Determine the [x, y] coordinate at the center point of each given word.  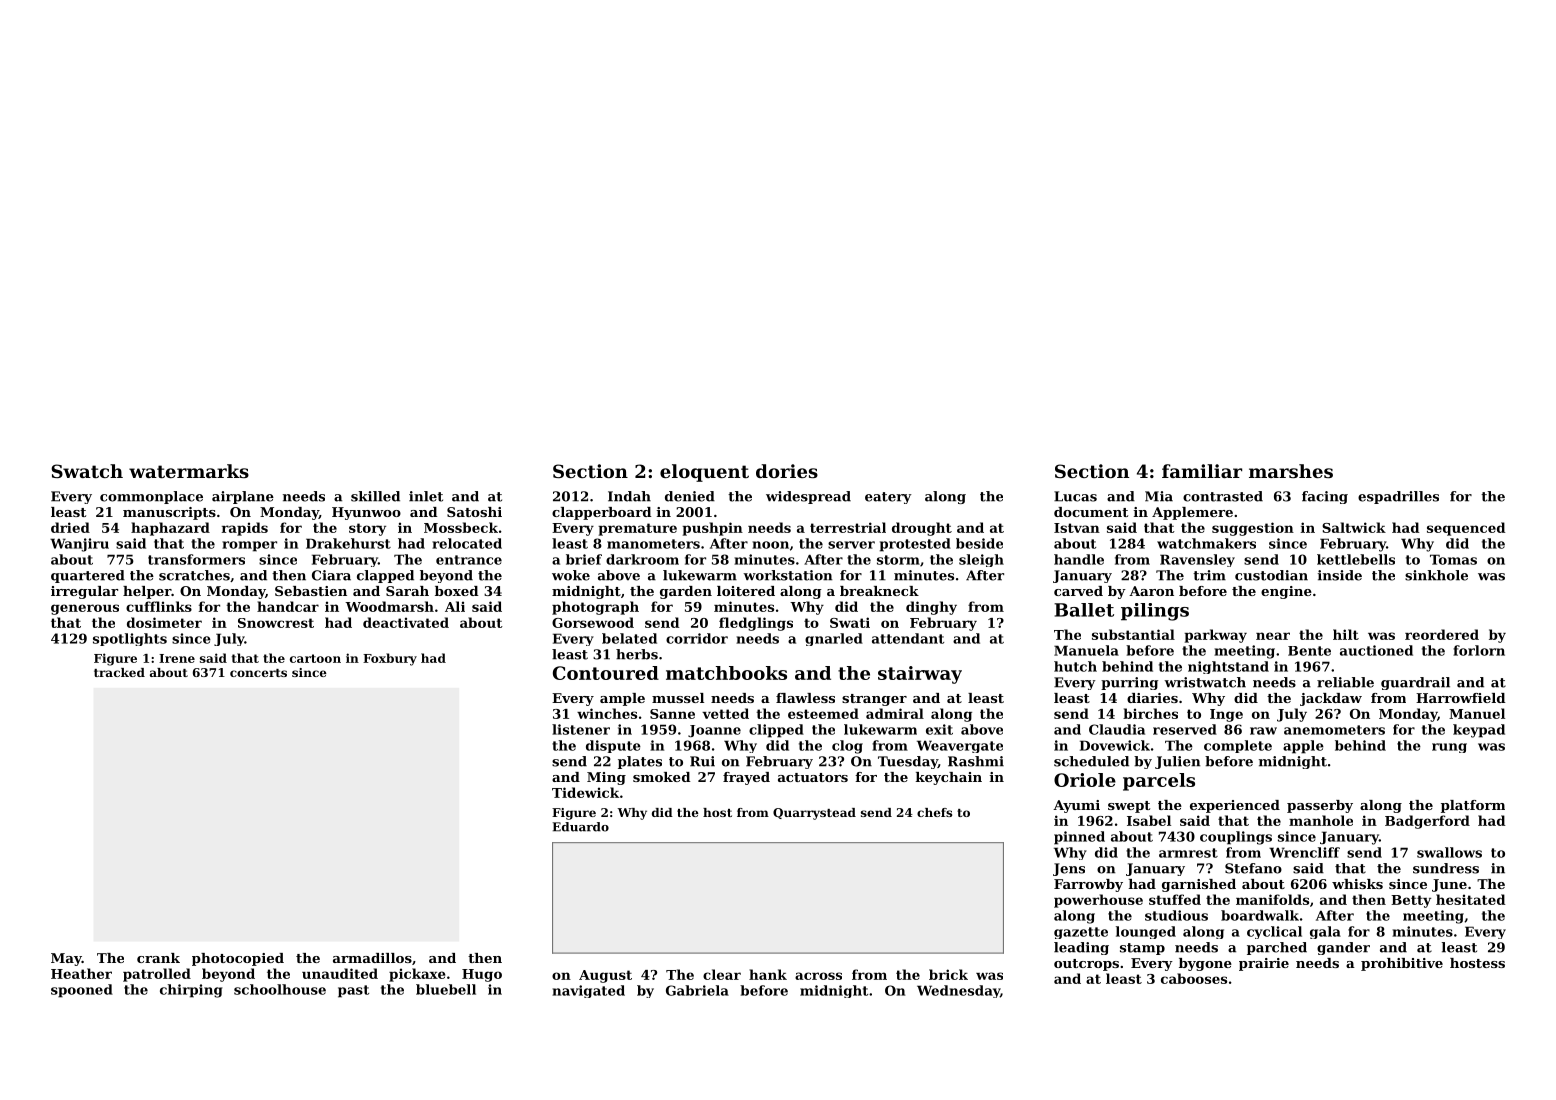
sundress [1446, 868]
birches [1150, 713]
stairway [920, 675]
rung [1449, 748]
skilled [375, 496]
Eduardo [581, 827]
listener [581, 729]
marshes [1291, 471]
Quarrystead [814, 814]
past [353, 991]
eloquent [704, 473]
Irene [177, 658]
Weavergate [960, 746]
